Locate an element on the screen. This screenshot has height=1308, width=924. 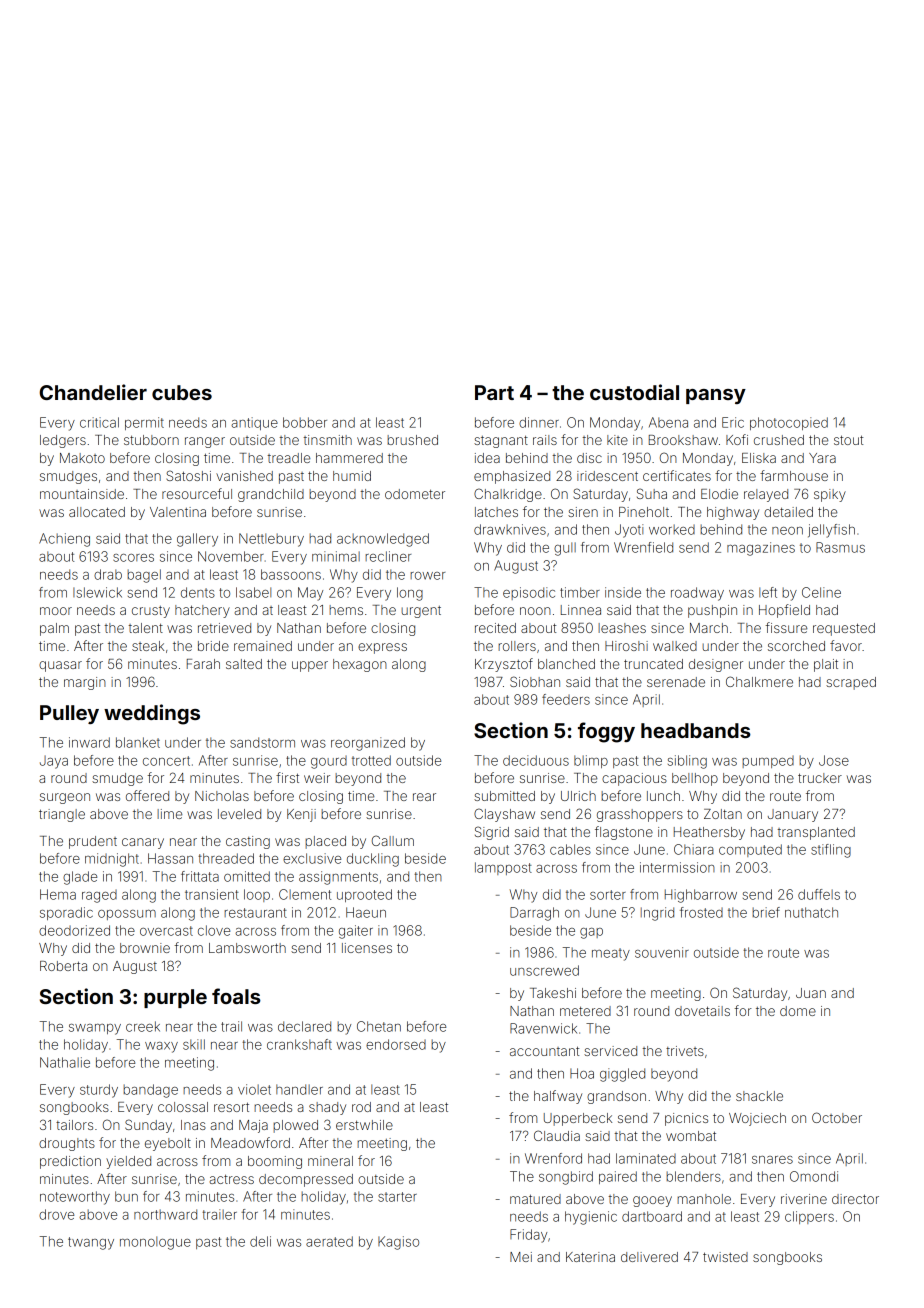
sorter is located at coordinates (608, 895).
